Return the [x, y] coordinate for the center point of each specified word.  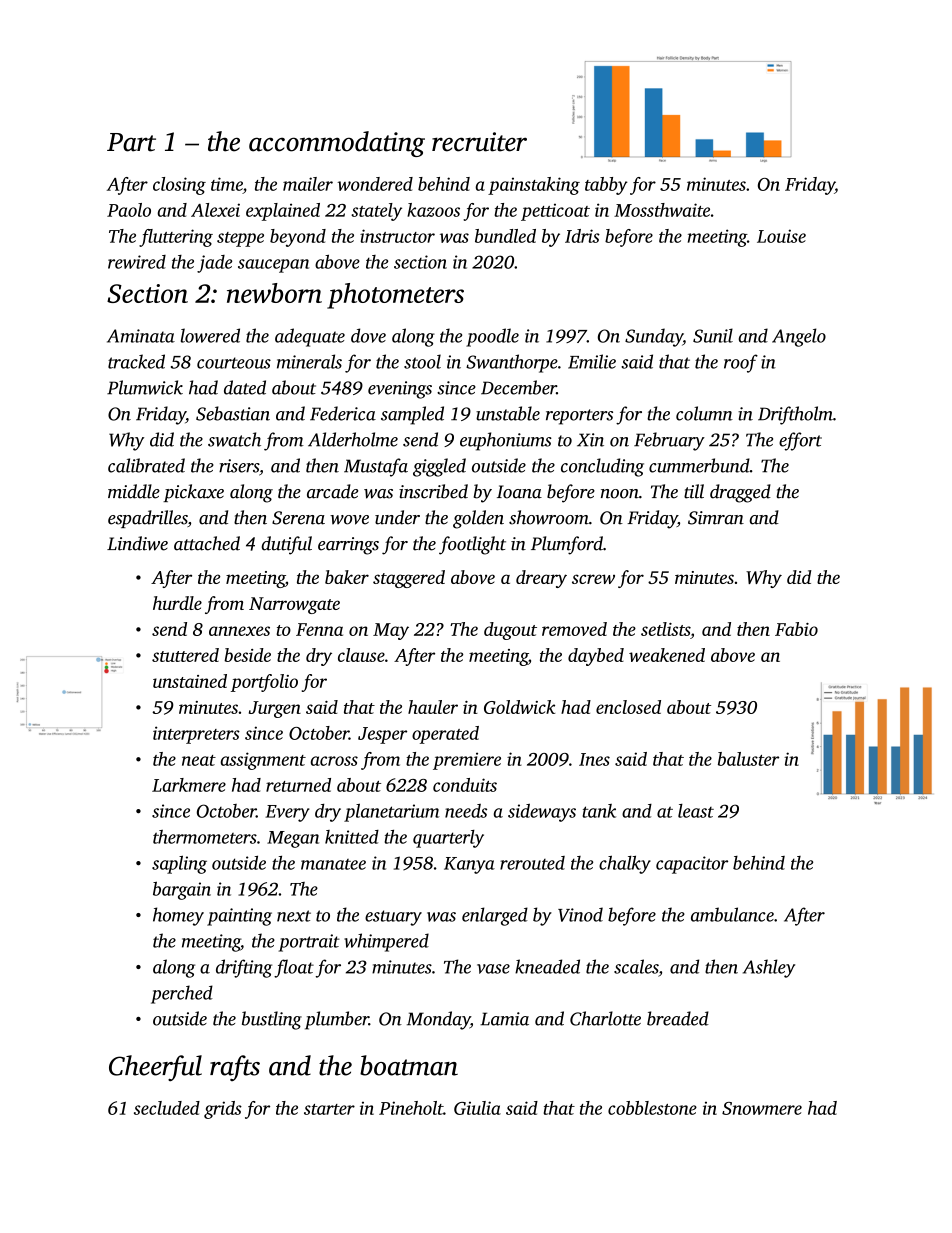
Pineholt [411, 1108]
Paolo [129, 210]
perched [182, 994]
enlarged [495, 916]
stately [376, 212]
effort [800, 441]
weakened [667, 655]
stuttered [185, 655]
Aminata [141, 336]
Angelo [799, 337]
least [696, 811]
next [294, 916]
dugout [510, 631]
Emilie [592, 361]
